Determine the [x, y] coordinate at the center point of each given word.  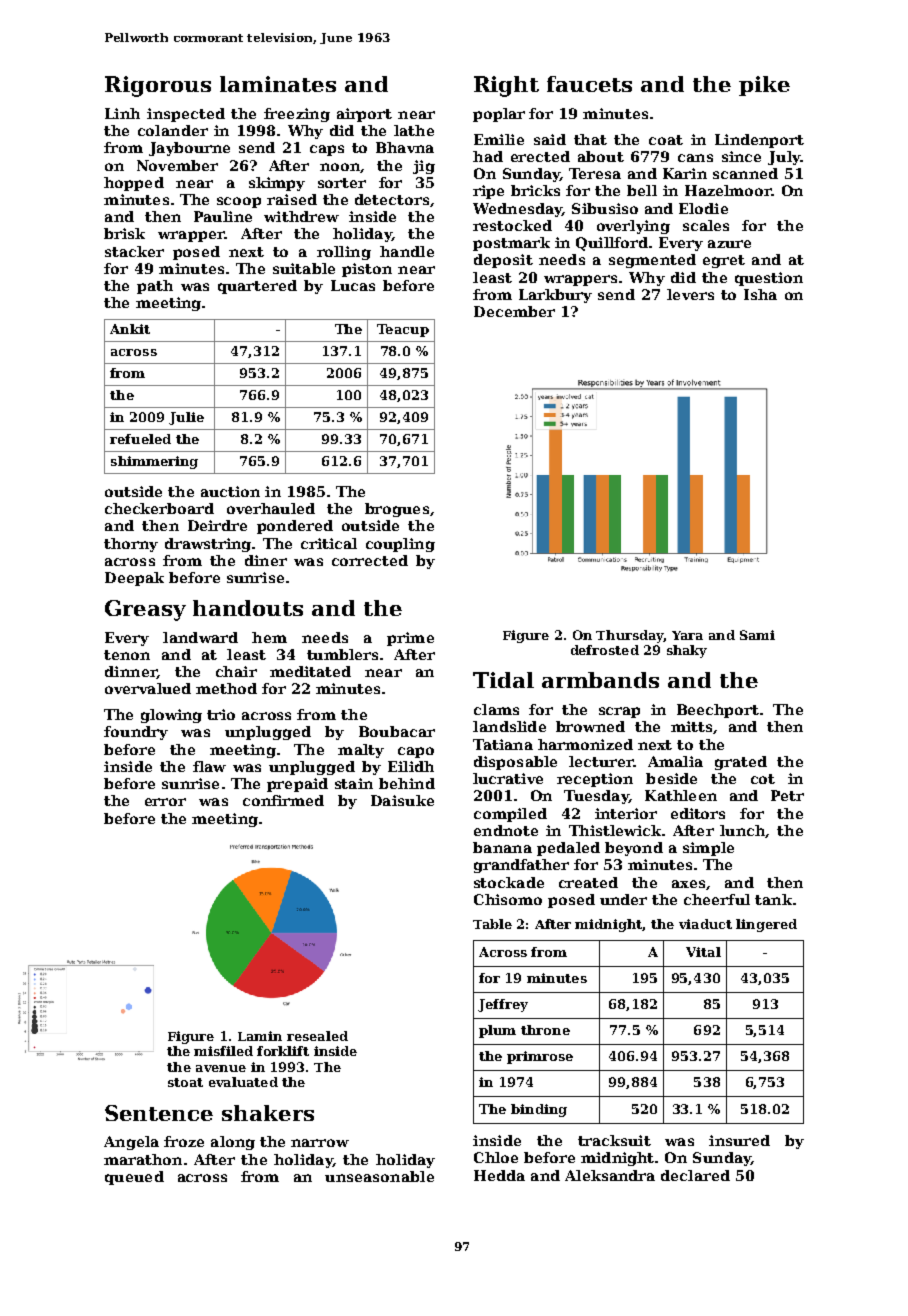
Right [506, 86]
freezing [297, 115]
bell [642, 190]
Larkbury [555, 296]
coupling [400, 545]
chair [236, 671]
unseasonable [379, 1176]
